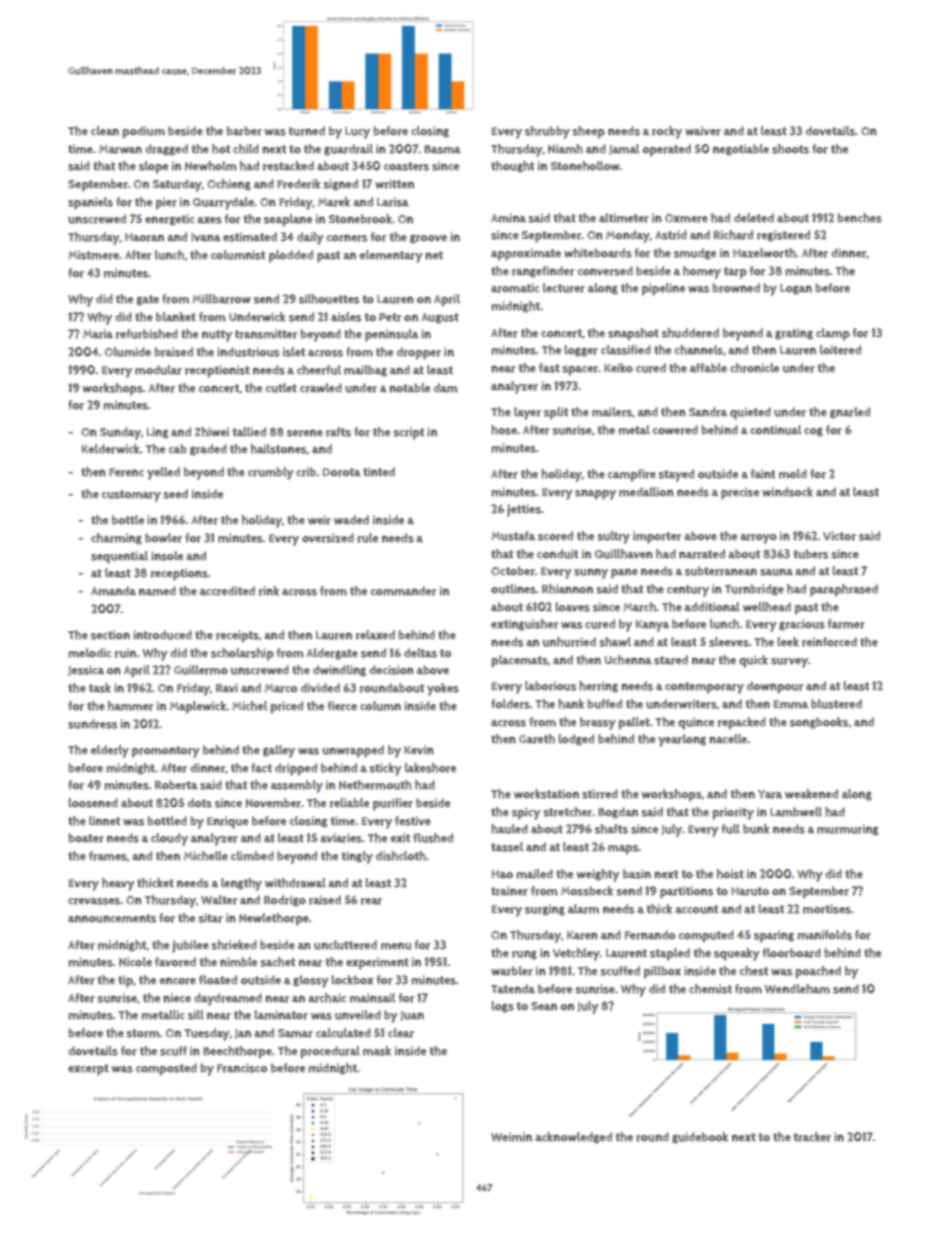  I want to click on paraphrased, so click(844, 590).
